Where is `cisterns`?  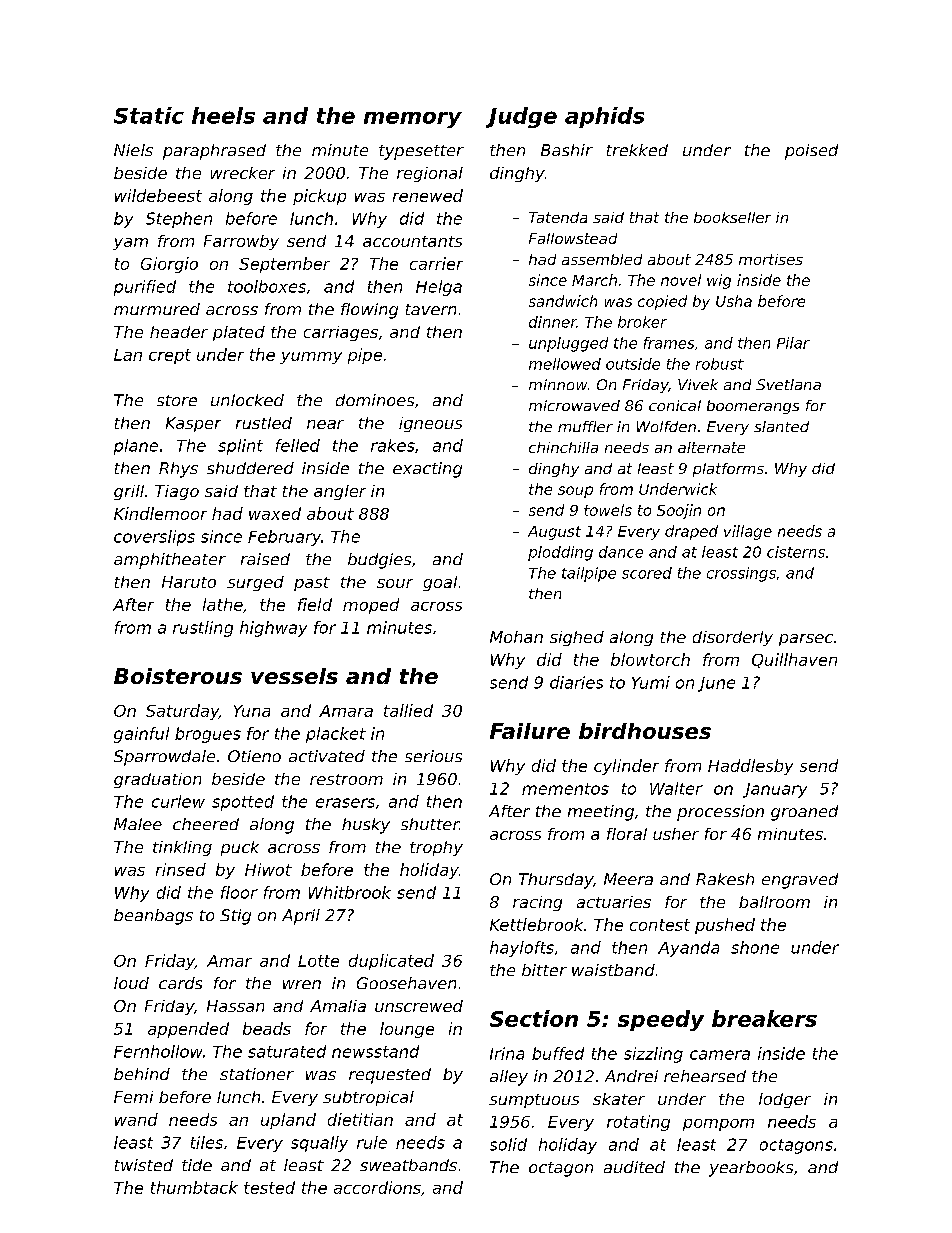 cisterns is located at coordinates (796, 552).
